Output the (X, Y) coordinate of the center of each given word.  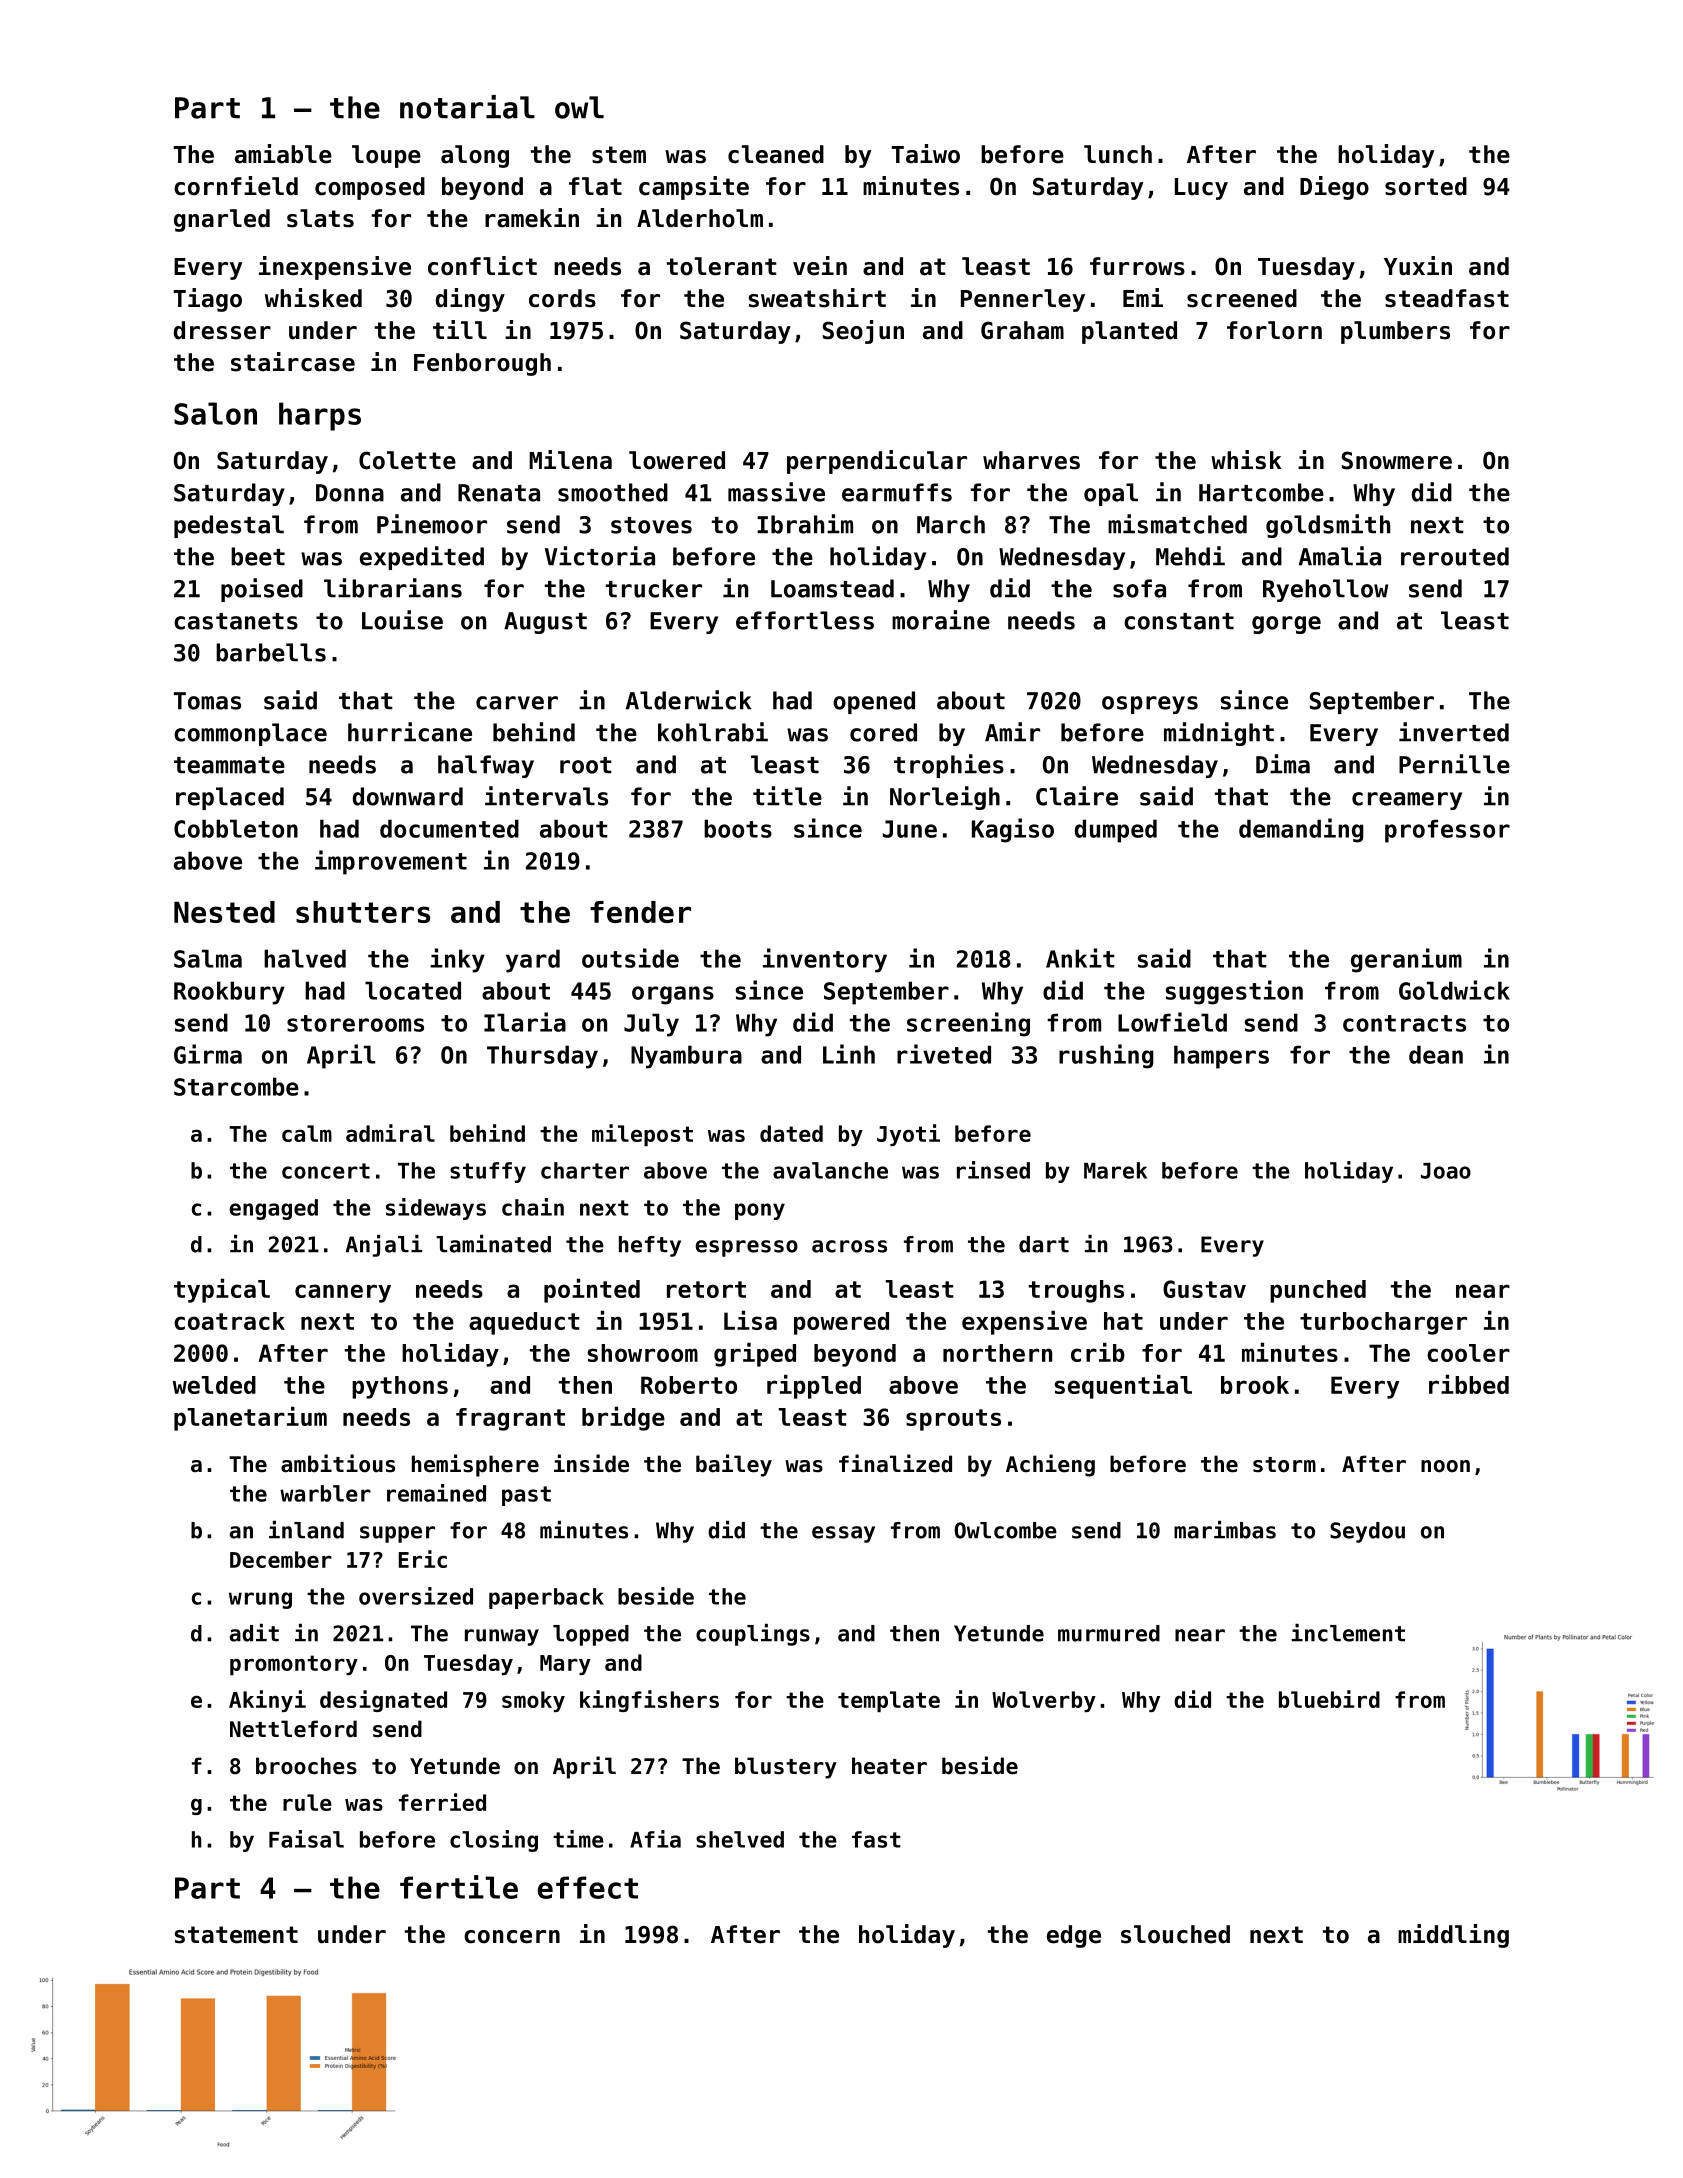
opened (874, 702)
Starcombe (236, 1086)
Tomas (207, 701)
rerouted (1455, 556)
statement (236, 1935)
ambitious (338, 1463)
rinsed (993, 1170)
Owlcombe (1005, 1530)
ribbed (1469, 1384)
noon (1445, 1466)
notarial (467, 107)
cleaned (776, 154)
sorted (1426, 186)
